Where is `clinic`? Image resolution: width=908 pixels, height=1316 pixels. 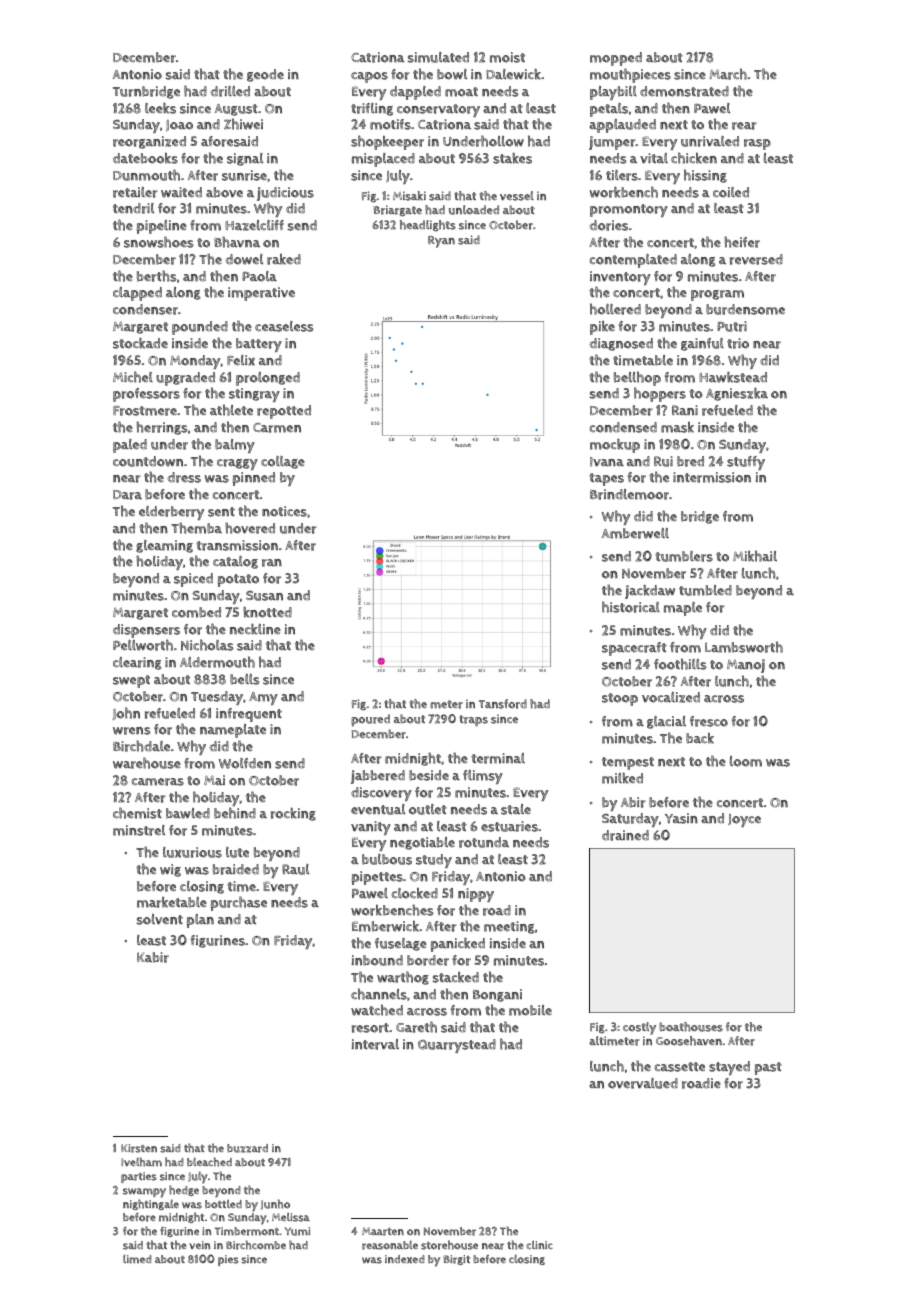
clinic is located at coordinates (539, 1244).
